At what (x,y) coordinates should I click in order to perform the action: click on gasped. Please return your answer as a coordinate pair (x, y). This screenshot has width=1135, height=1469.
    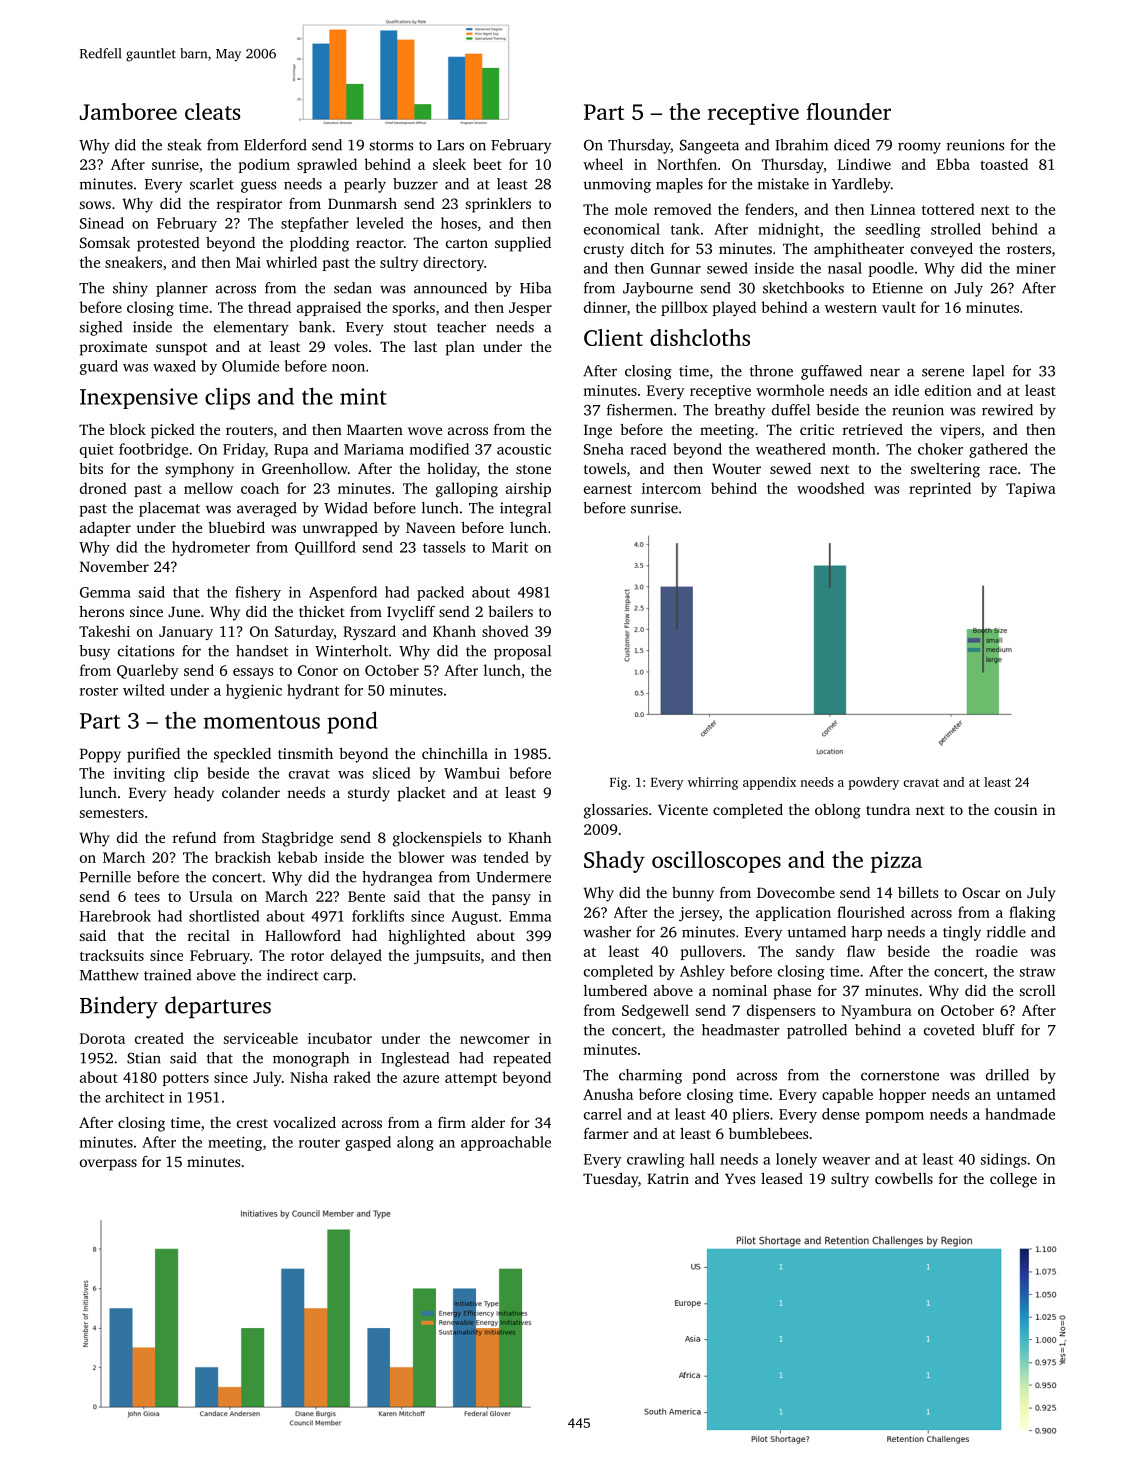
    Looking at the image, I should click on (368, 1143).
